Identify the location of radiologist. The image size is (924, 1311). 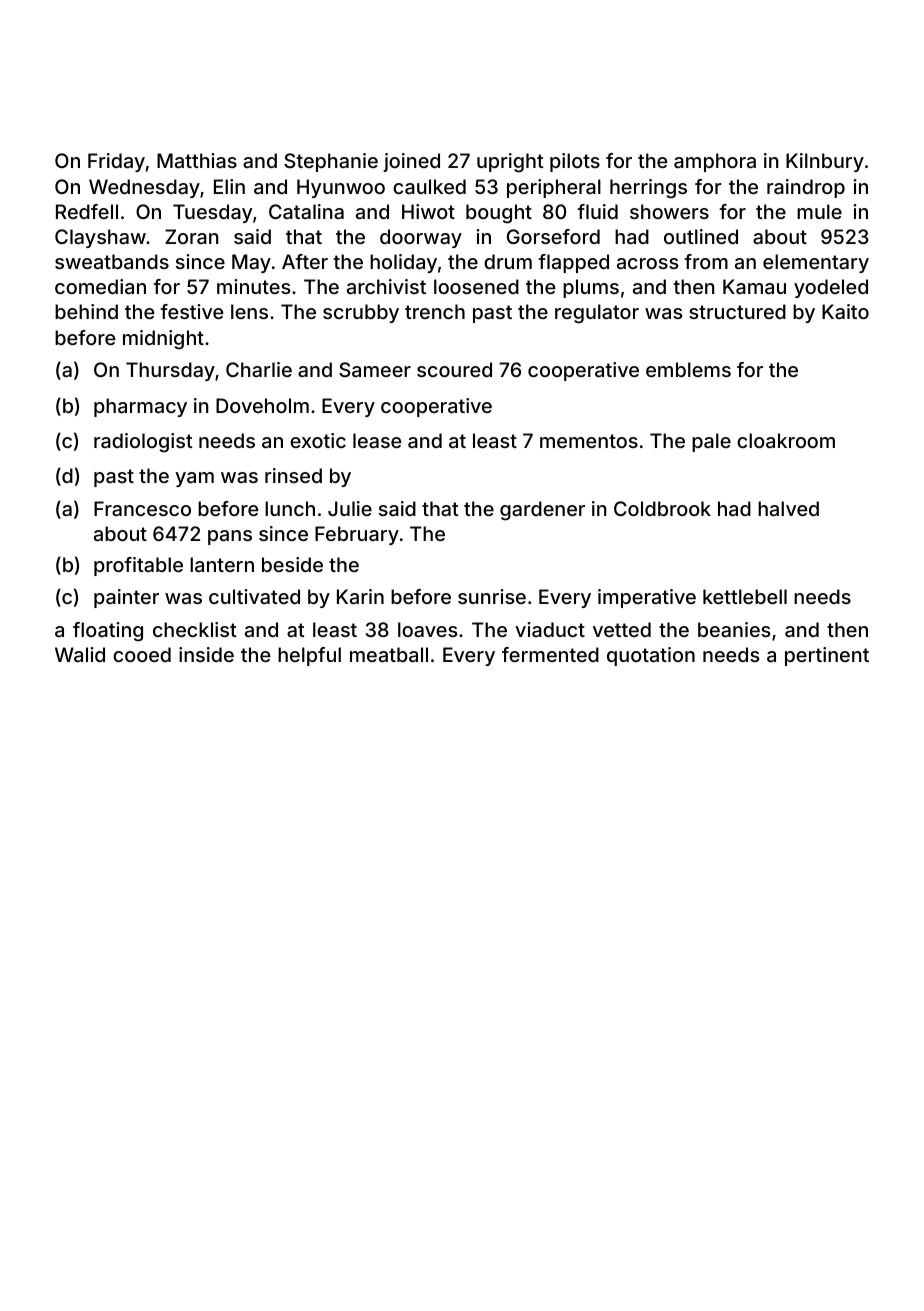
(143, 443).
